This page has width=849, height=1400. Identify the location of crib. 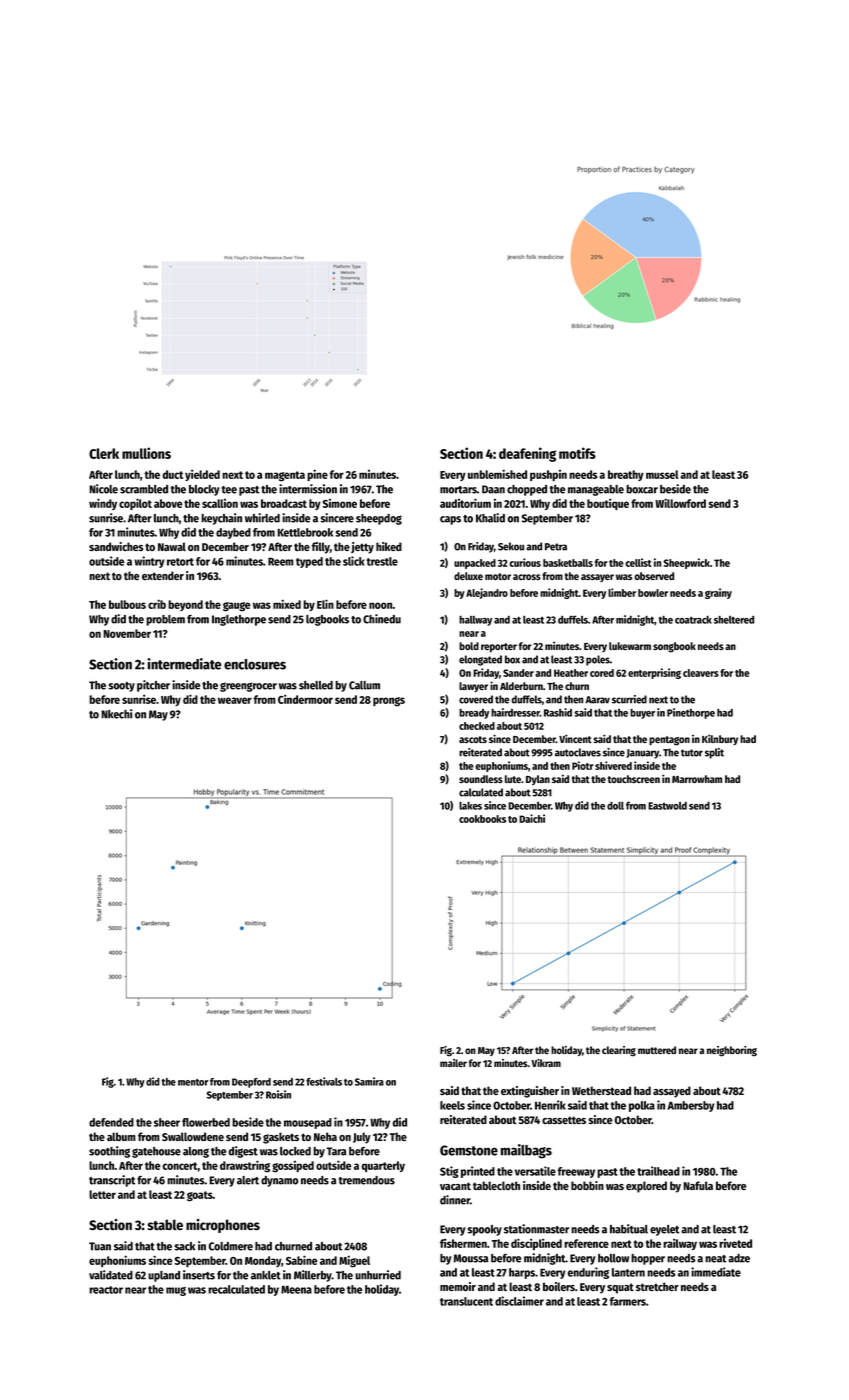
(157, 604).
